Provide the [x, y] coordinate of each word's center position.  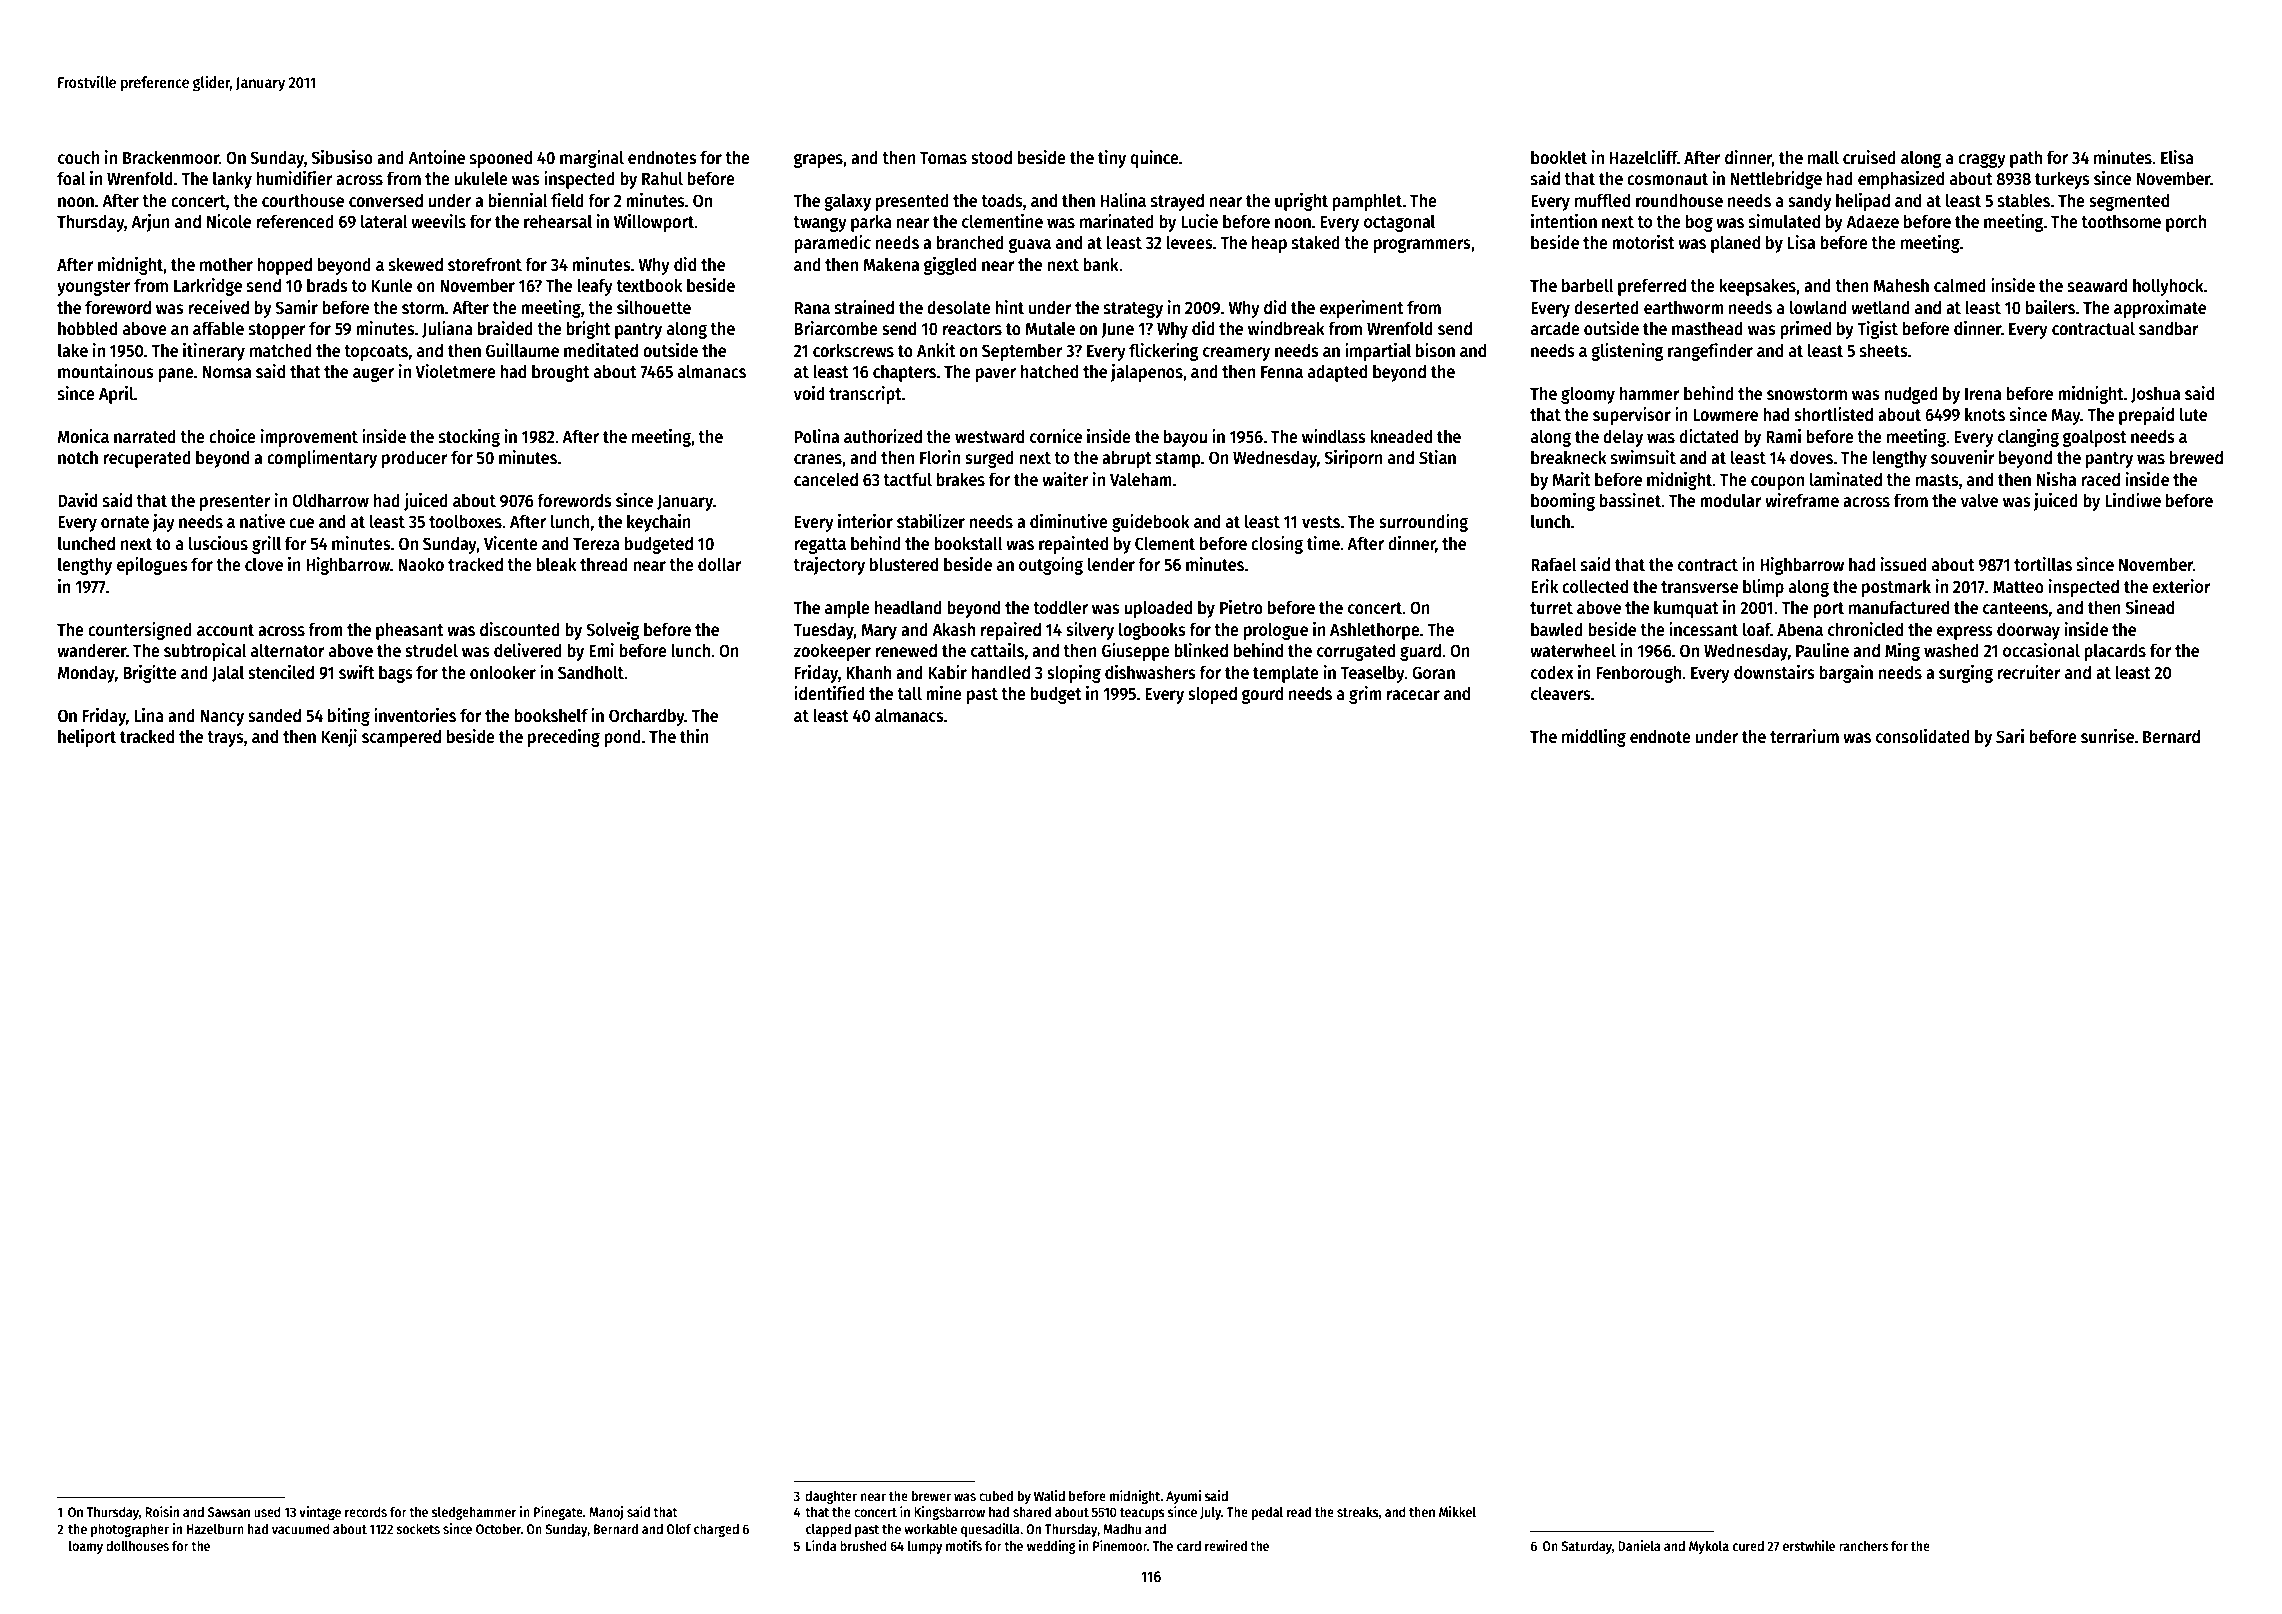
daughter [831, 1497]
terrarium [1804, 736]
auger [373, 374]
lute [2193, 414]
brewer [931, 1495]
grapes [818, 160]
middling [1594, 738]
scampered [401, 738]
